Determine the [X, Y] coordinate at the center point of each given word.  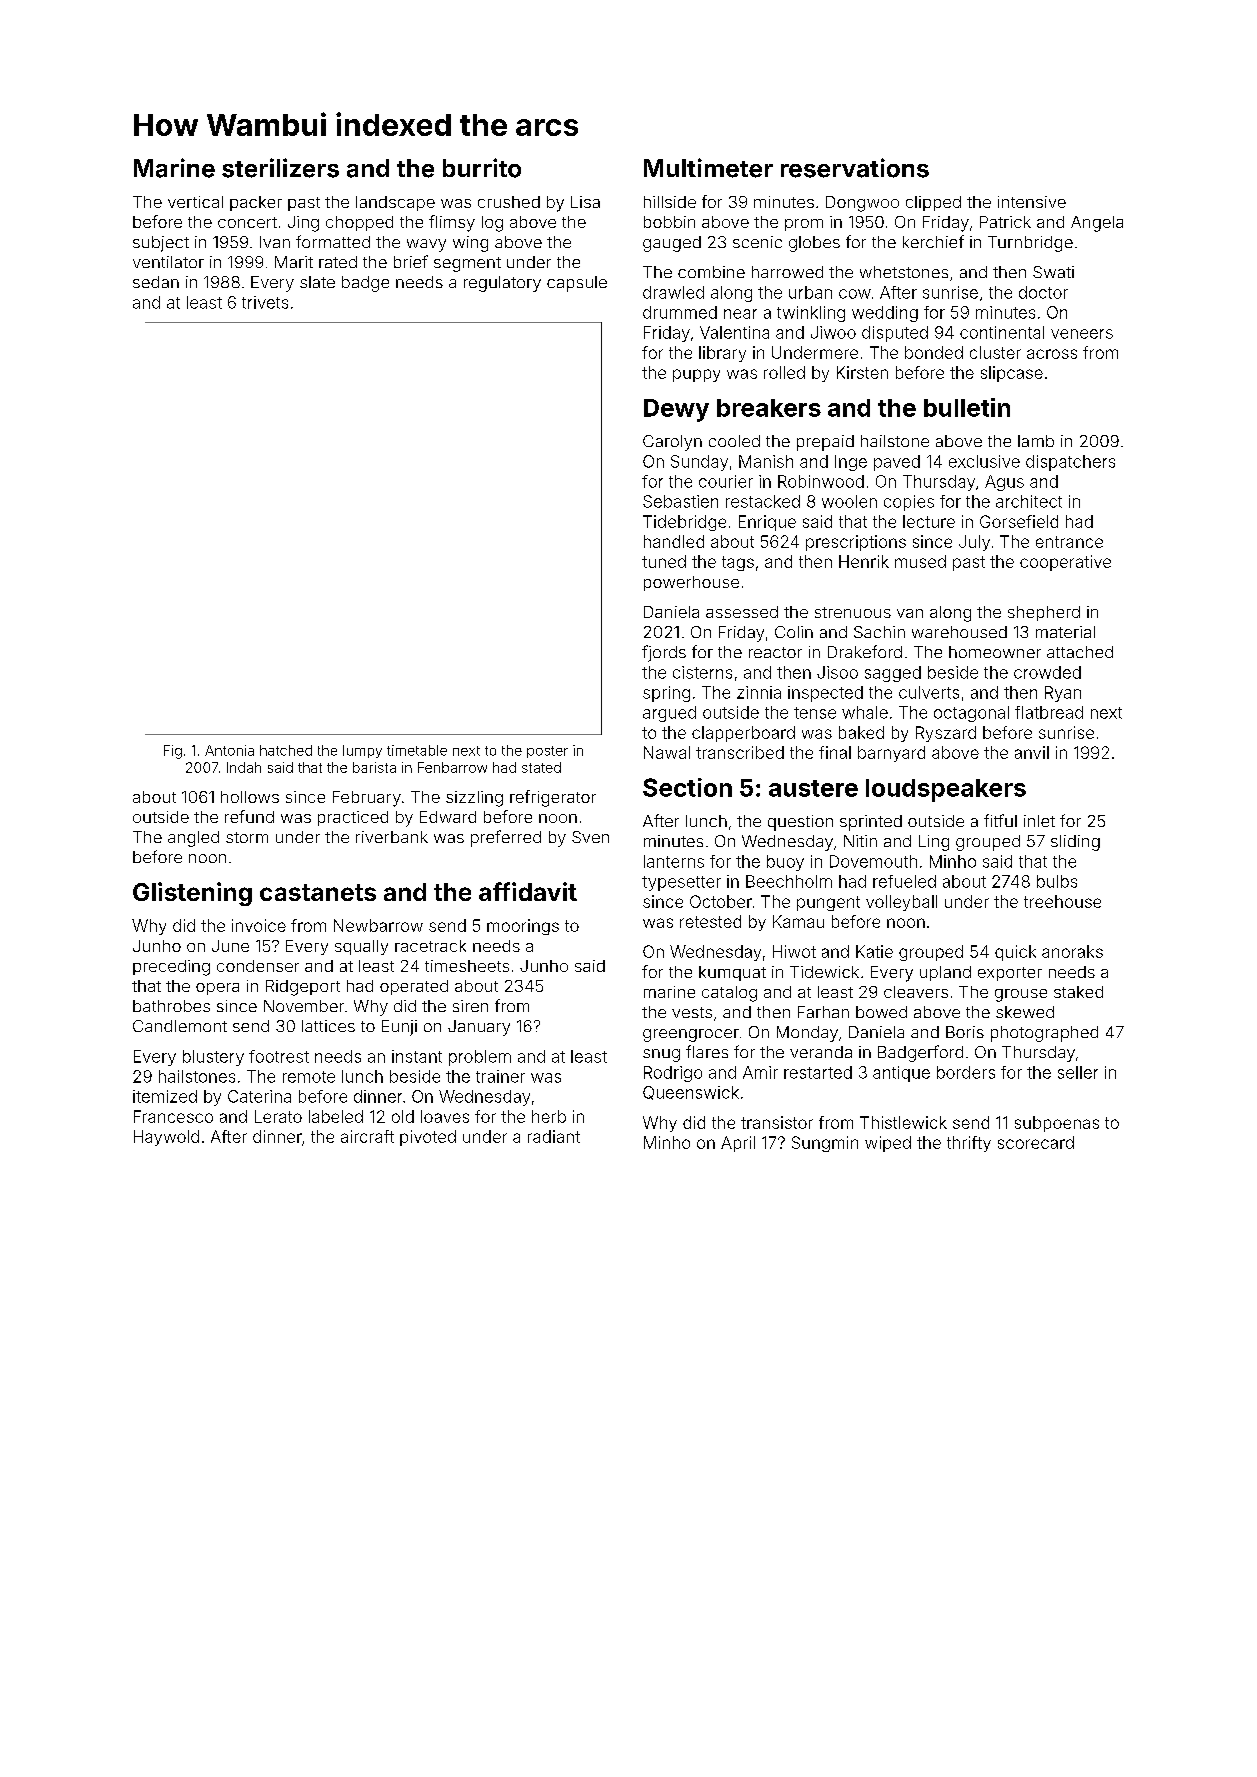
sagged [893, 674]
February [367, 799]
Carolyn [672, 443]
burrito [482, 168]
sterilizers [280, 168]
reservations [855, 168]
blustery [213, 1058]
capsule [577, 284]
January [479, 1028]
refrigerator [553, 798]
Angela [1097, 224]
